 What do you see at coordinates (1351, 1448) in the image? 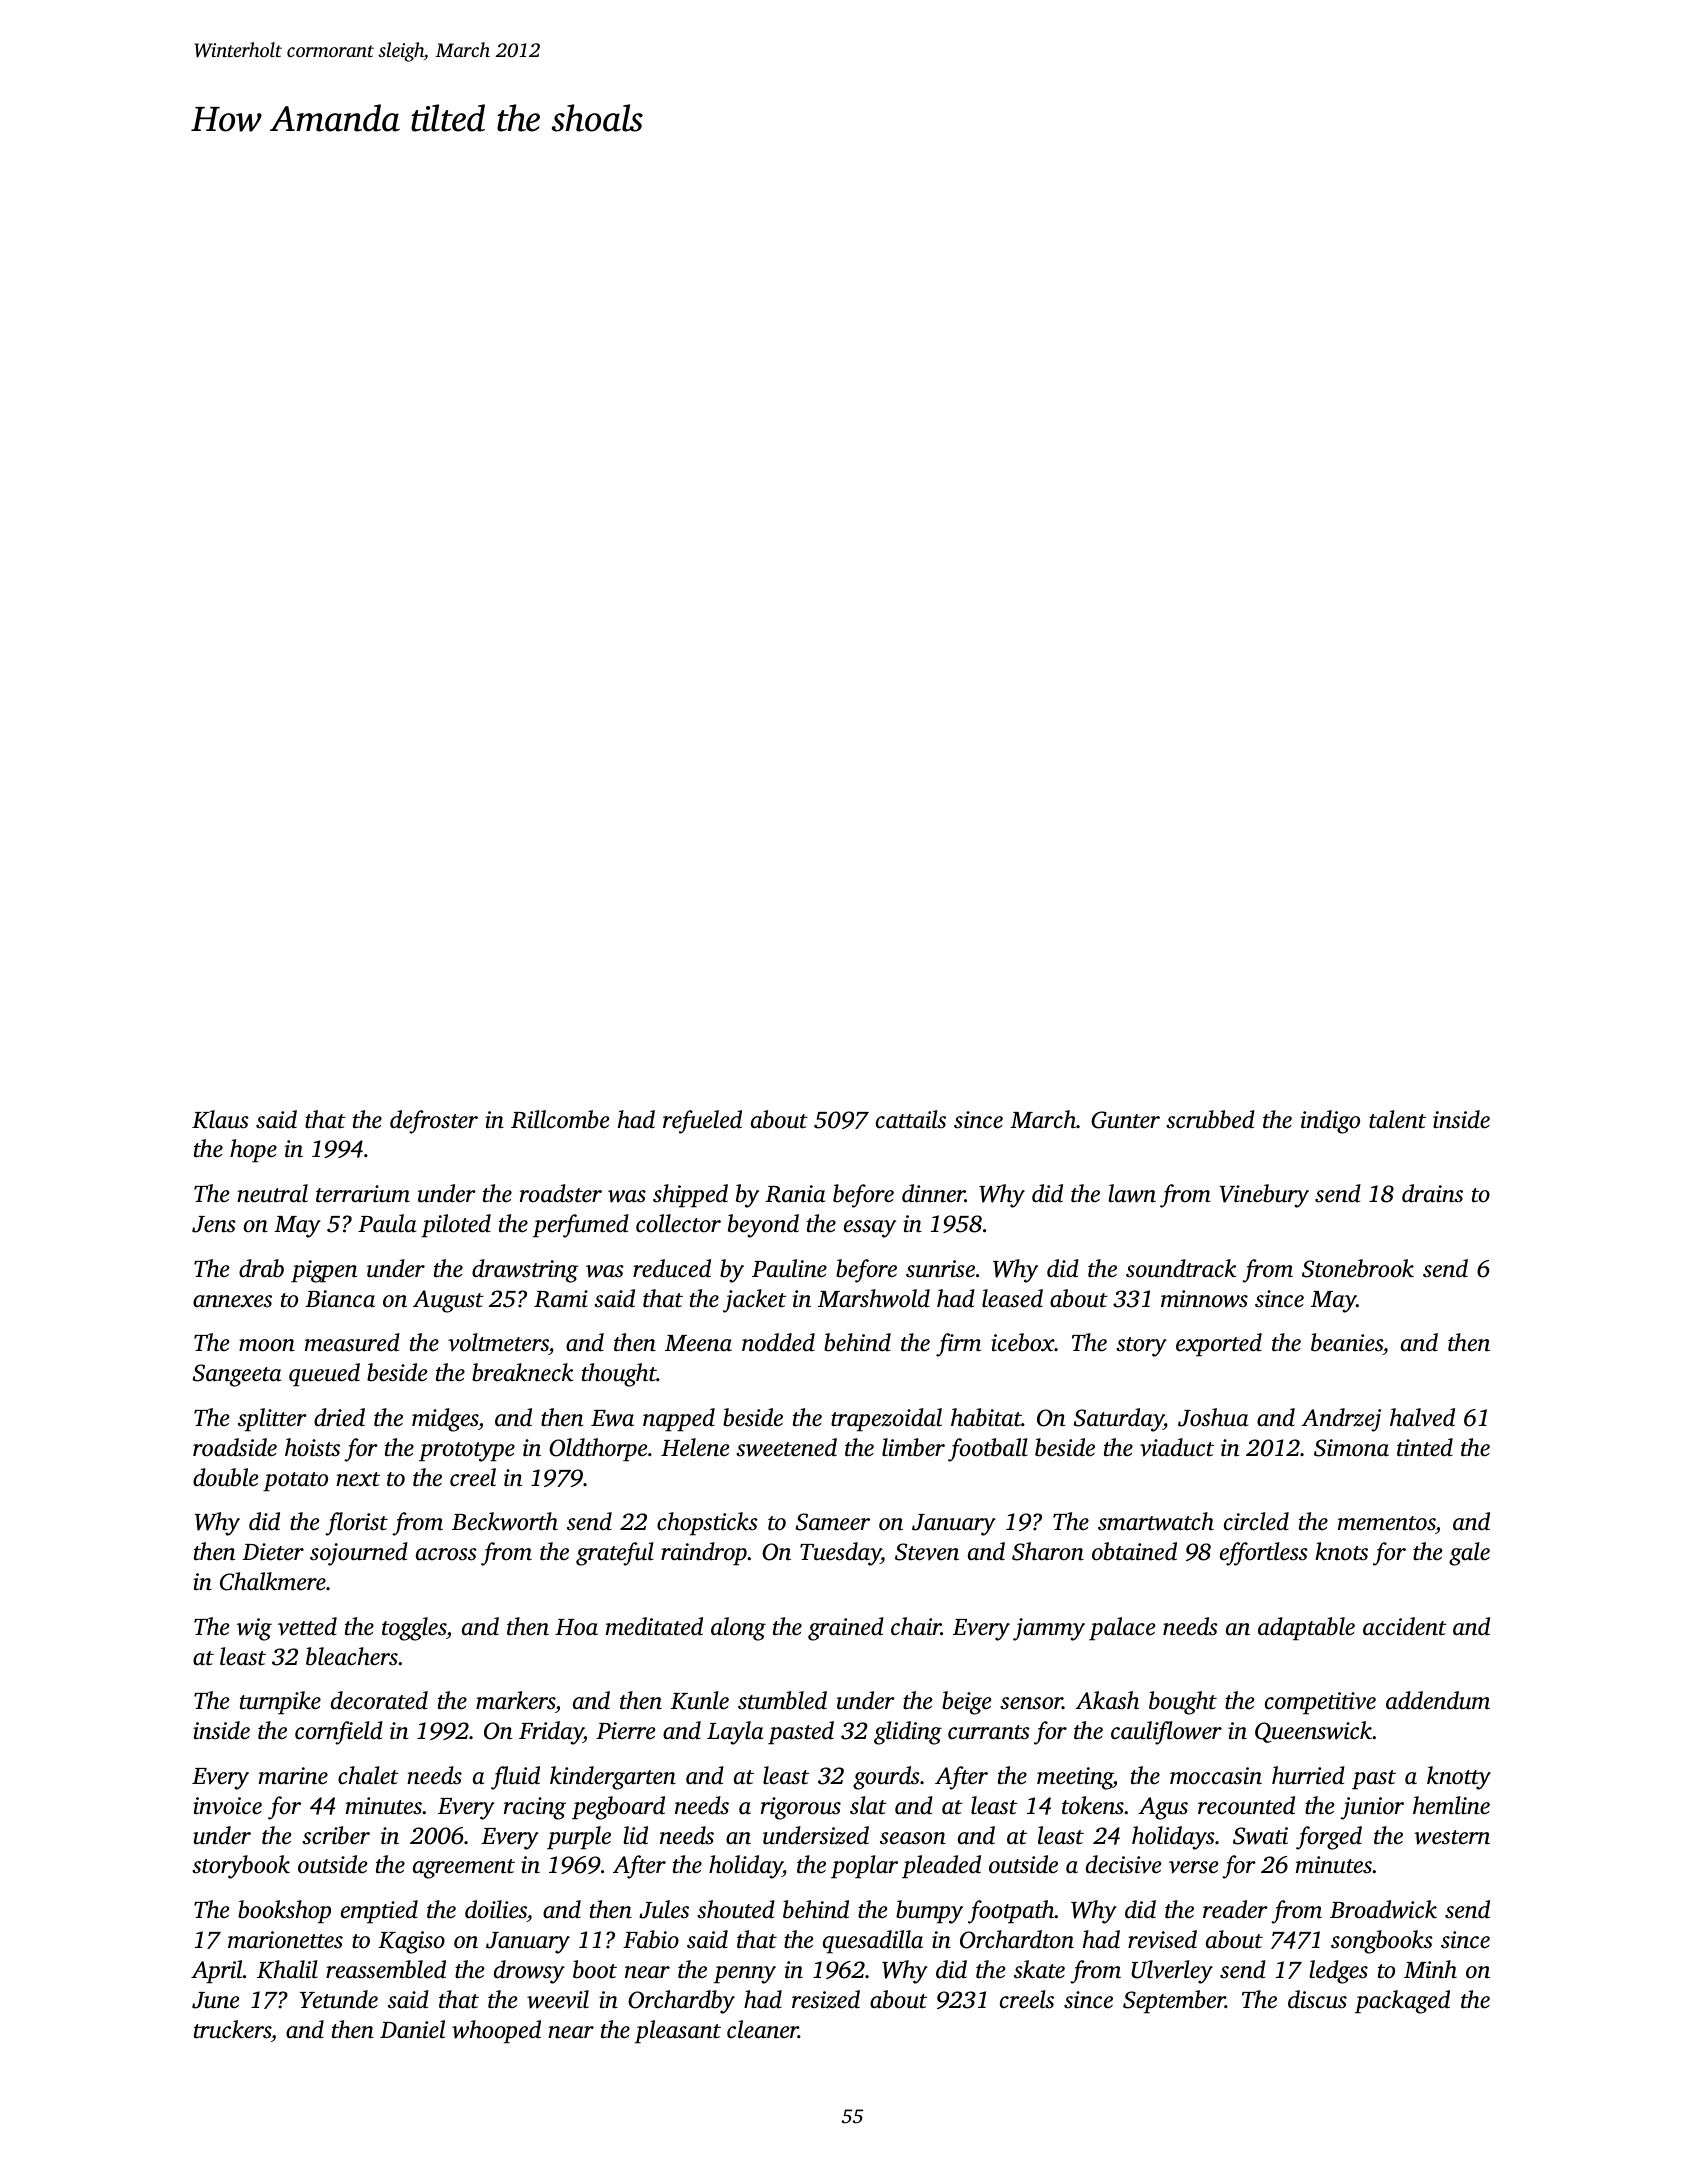
I see `Simona` at bounding box center [1351, 1448].
